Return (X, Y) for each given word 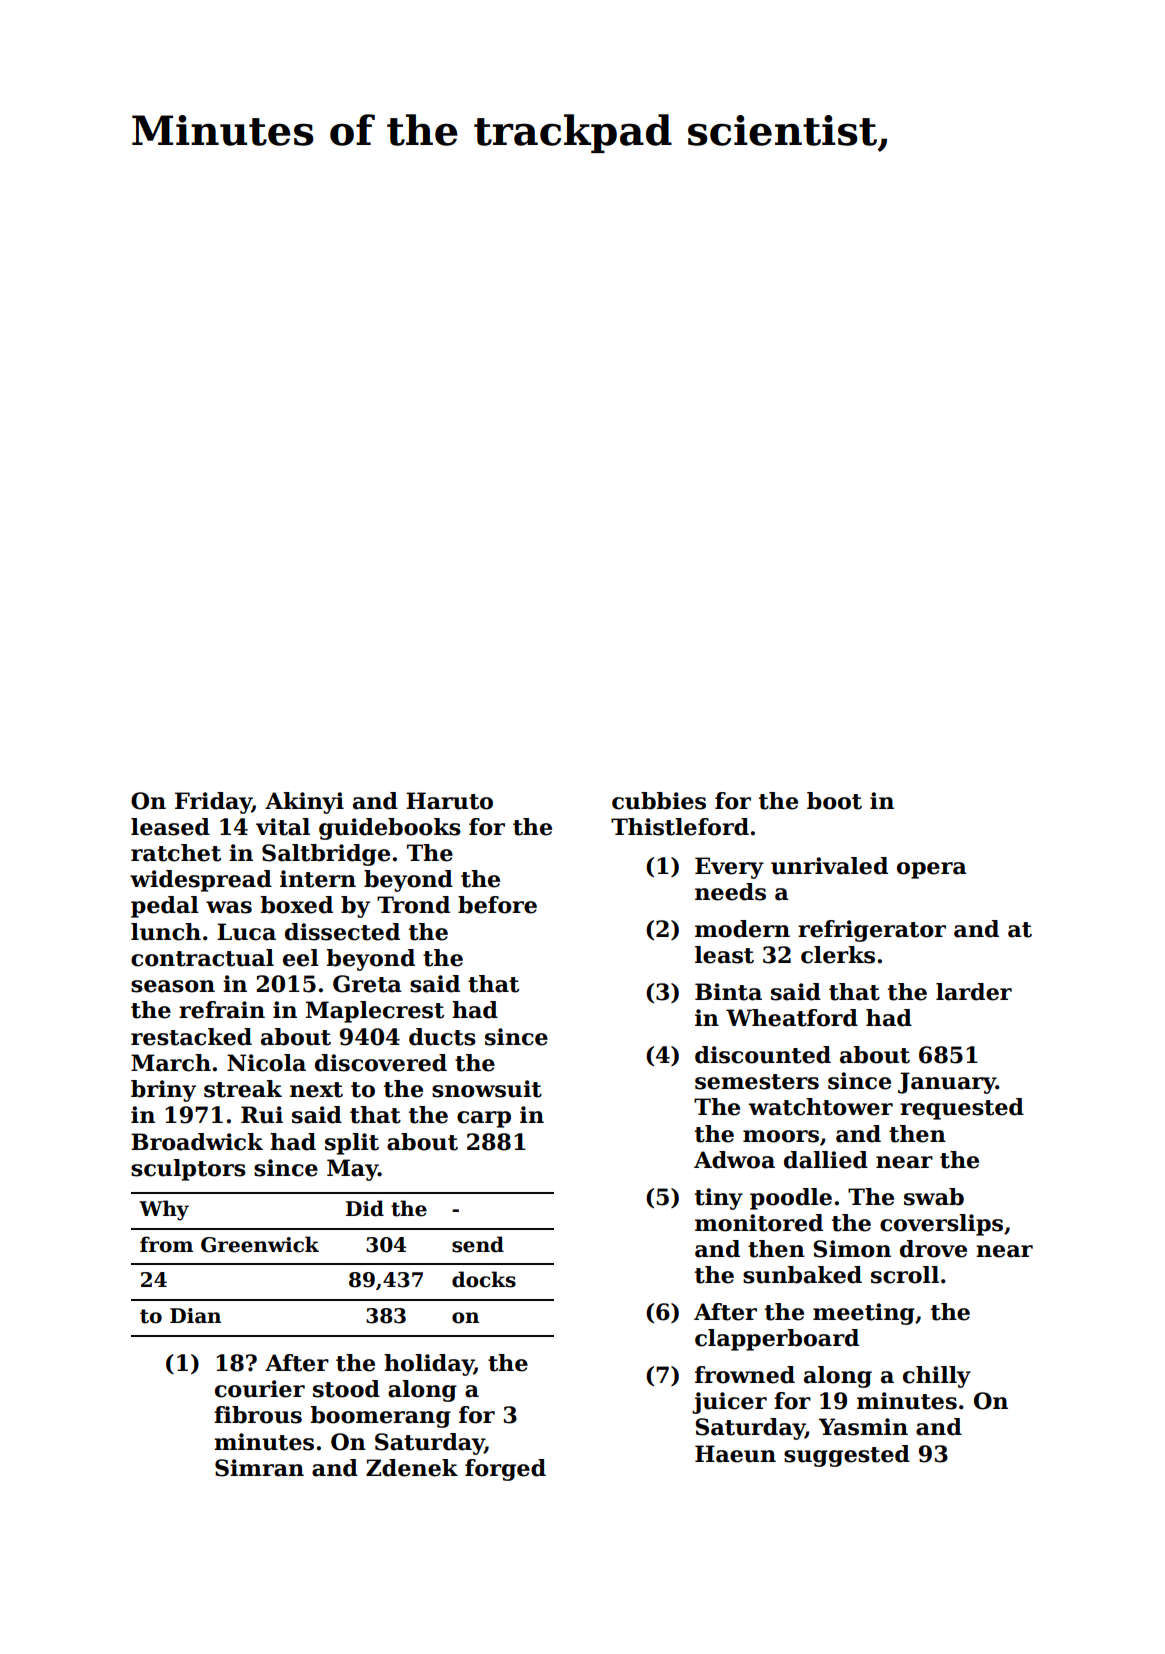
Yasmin (863, 1427)
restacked (191, 1037)
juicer (729, 1403)
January (947, 1083)
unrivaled (829, 866)
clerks (838, 955)
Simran (259, 1468)
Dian (195, 1316)
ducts (442, 1037)
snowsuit (487, 1089)
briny (163, 1091)
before (497, 905)
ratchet (176, 853)
